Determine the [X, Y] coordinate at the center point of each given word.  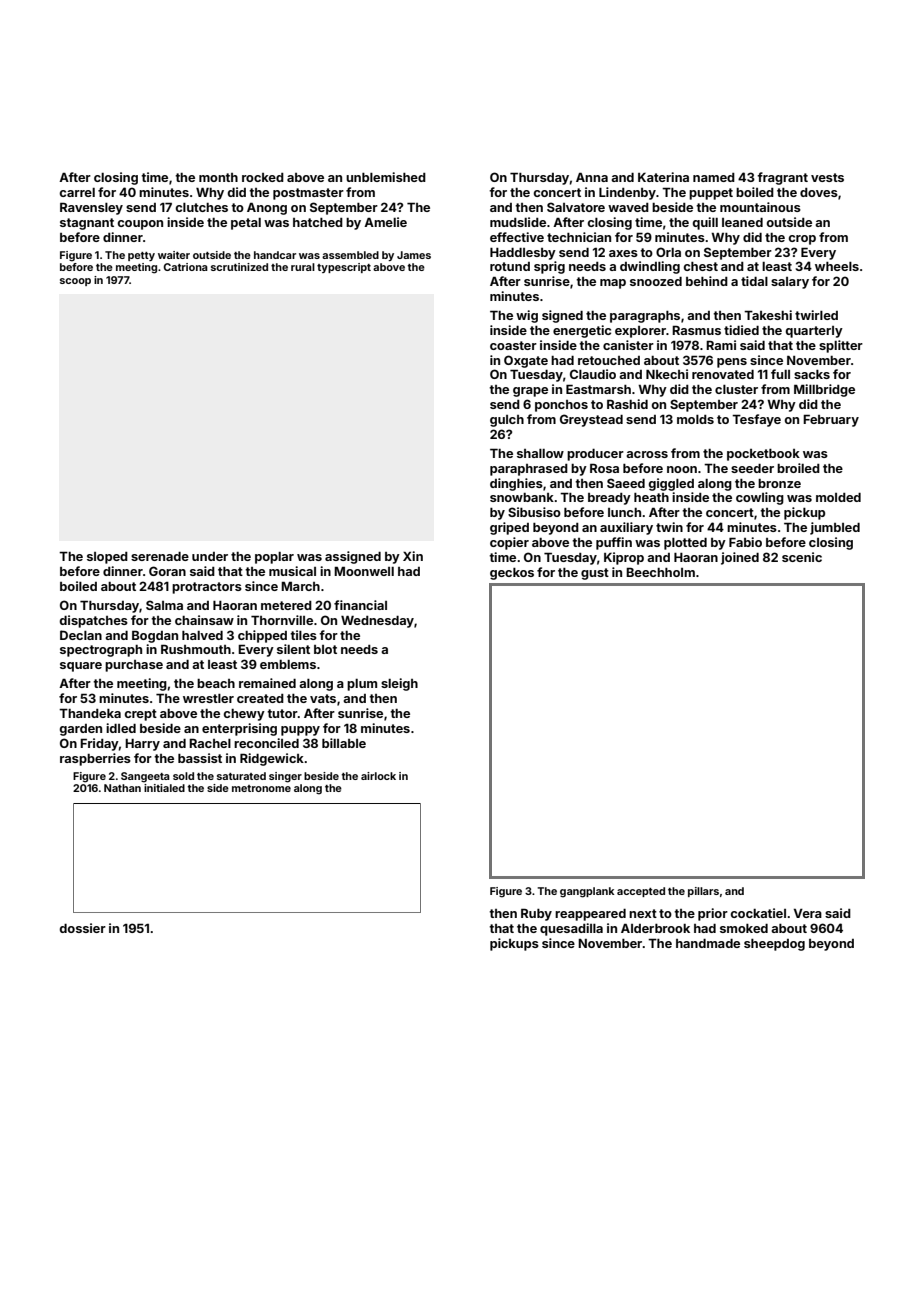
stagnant [87, 224]
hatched [318, 222]
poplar [274, 558]
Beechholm [660, 572]
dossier [82, 928]
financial [360, 605]
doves [819, 192]
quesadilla [571, 929]
